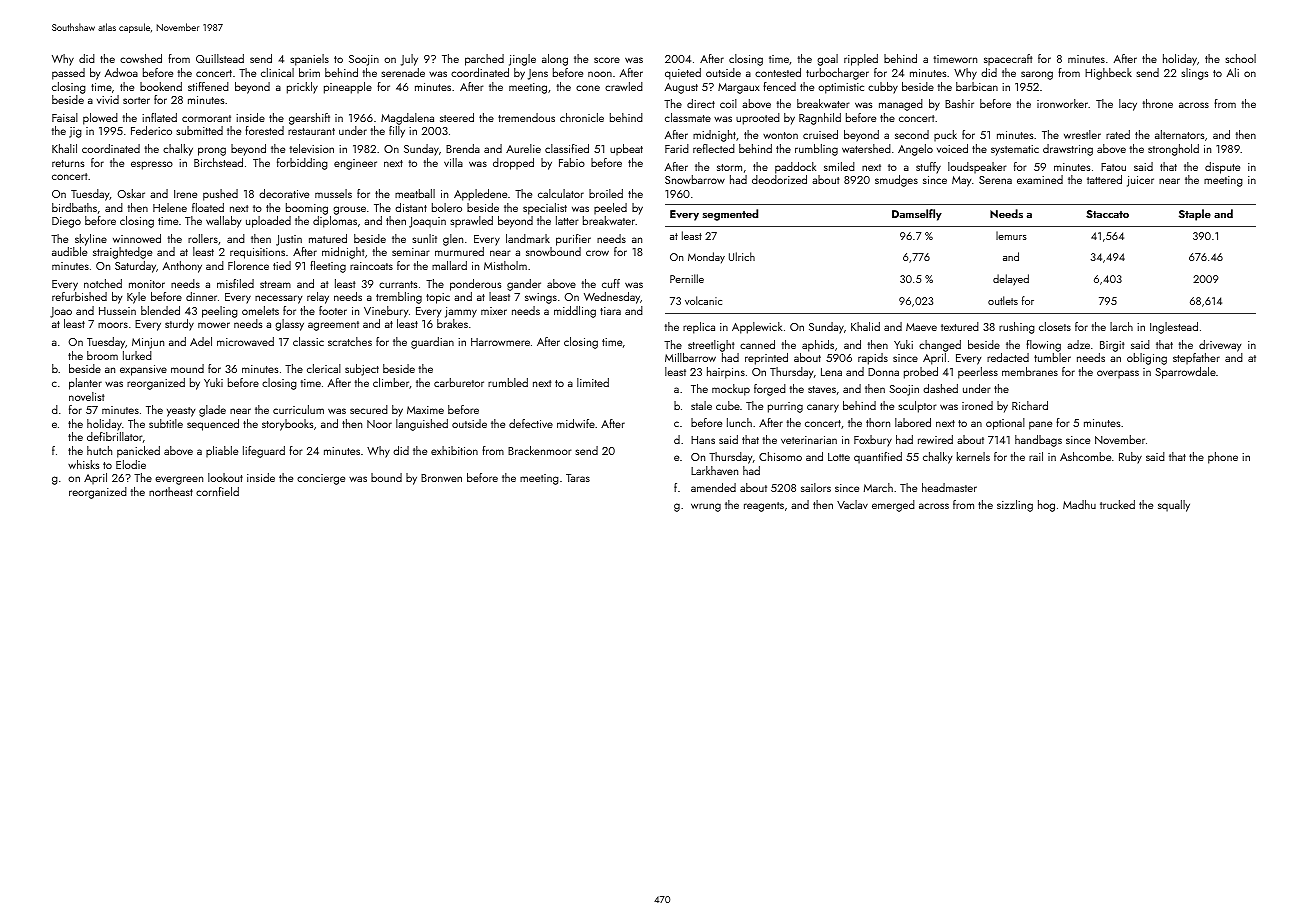 The image size is (1308, 924). I want to click on cone, so click(588, 88).
